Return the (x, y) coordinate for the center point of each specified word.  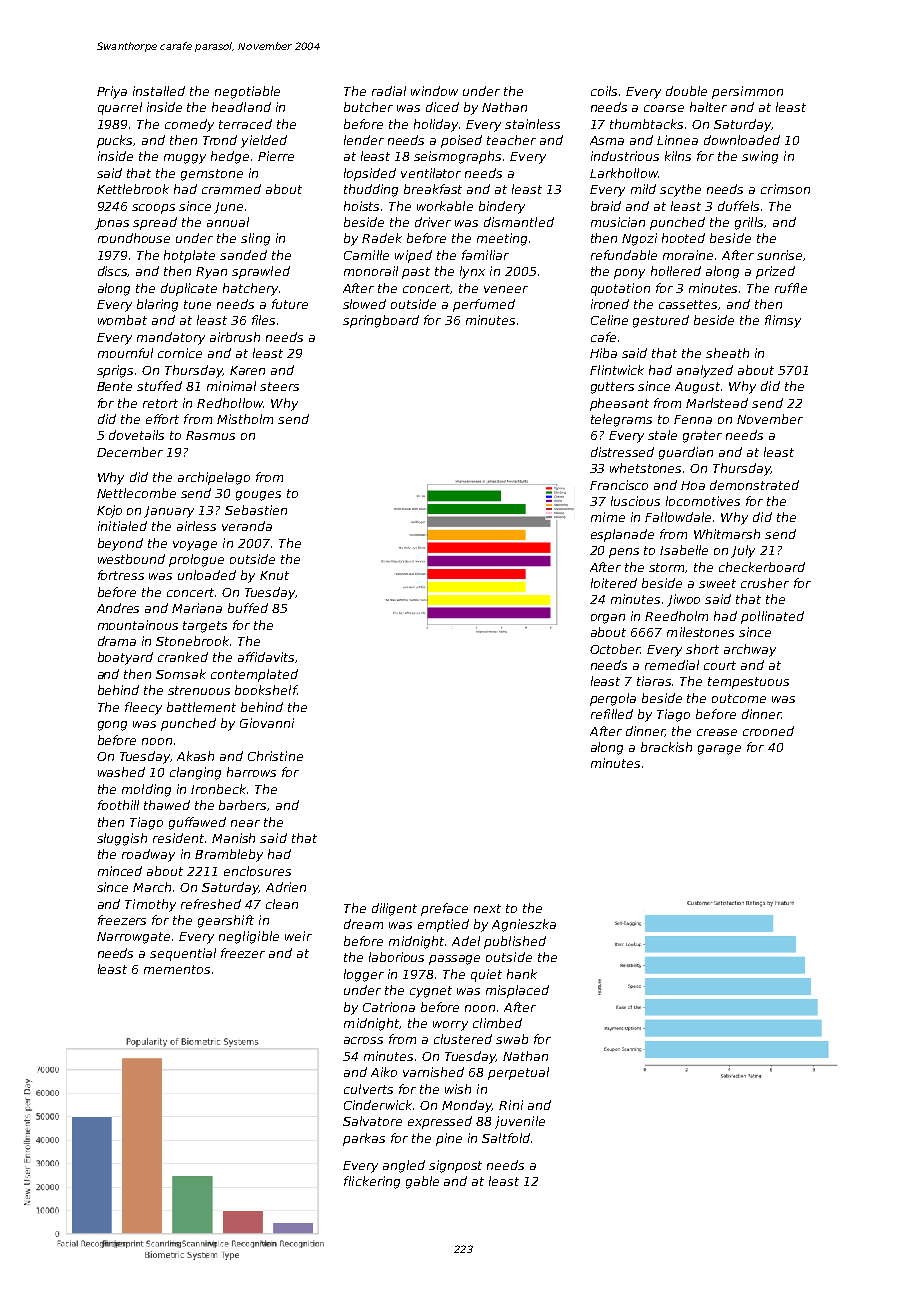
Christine (275, 756)
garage (719, 750)
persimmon (747, 92)
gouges (258, 496)
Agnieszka (524, 925)
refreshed (211, 904)
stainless (532, 124)
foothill (118, 805)
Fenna (693, 419)
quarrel (120, 108)
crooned (768, 731)
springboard (381, 321)
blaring (157, 305)
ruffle (791, 288)
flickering (372, 1182)
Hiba (603, 353)
